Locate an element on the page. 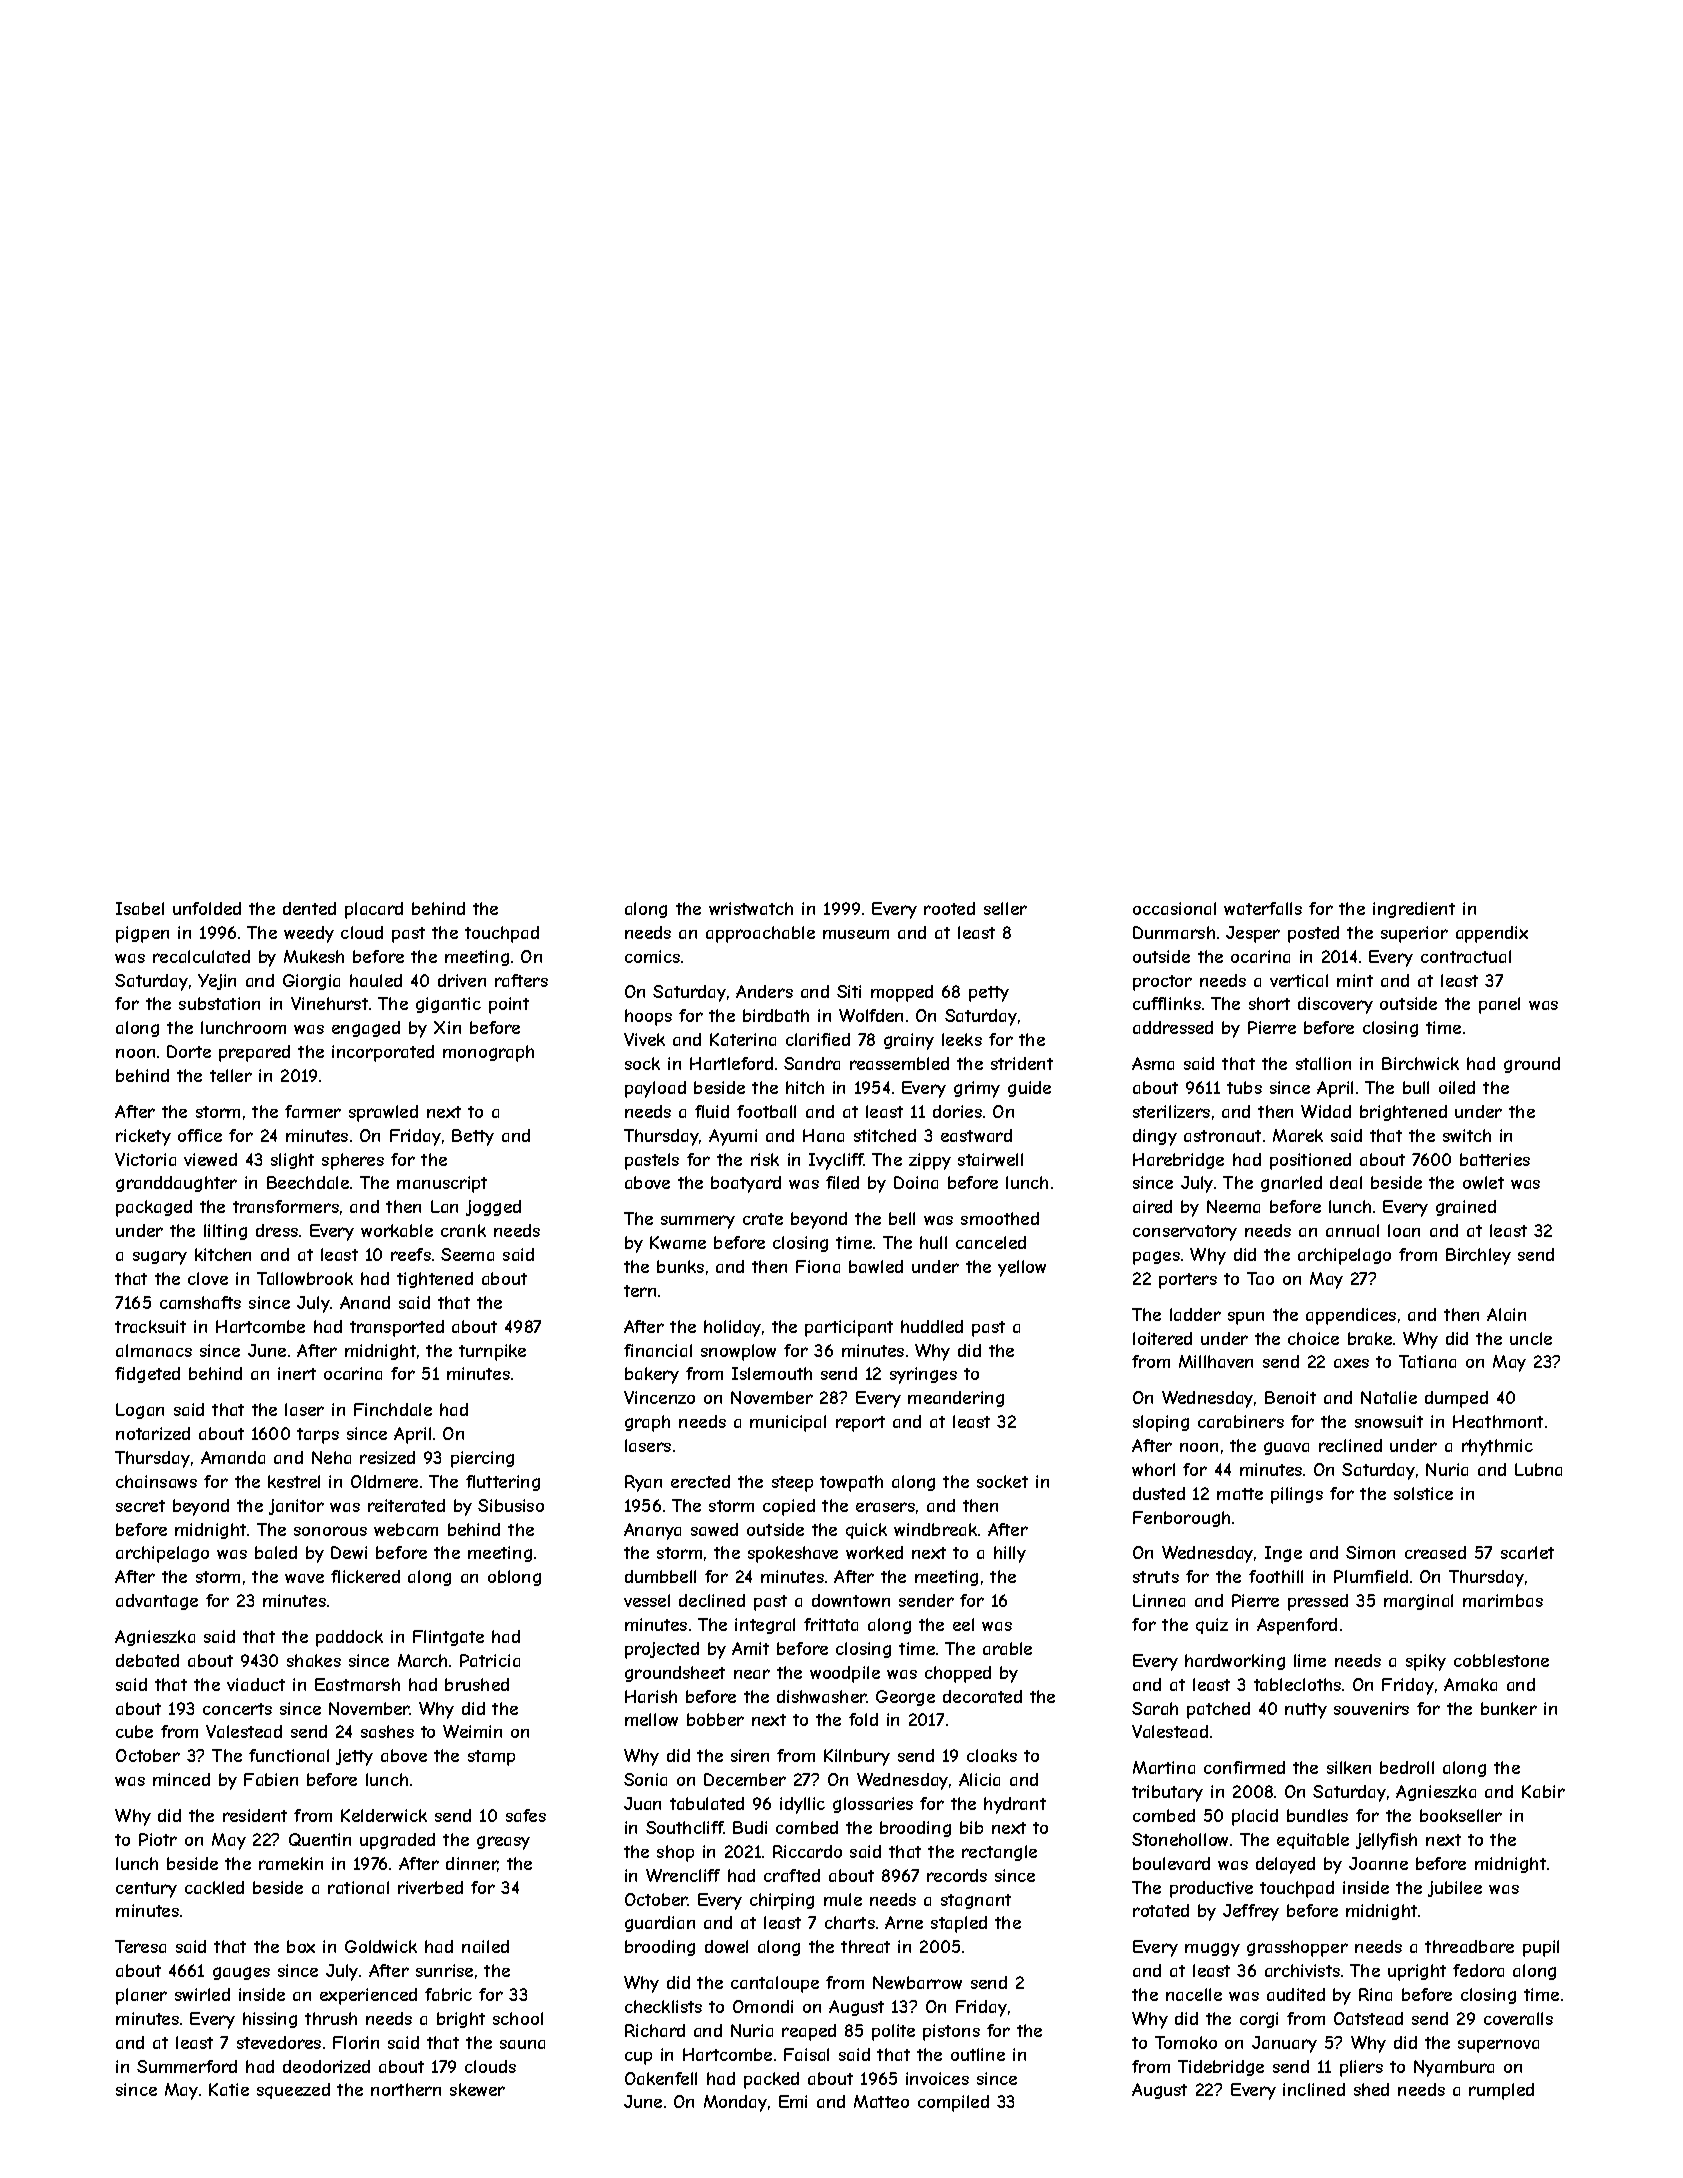  waterfalls is located at coordinates (1263, 908).
